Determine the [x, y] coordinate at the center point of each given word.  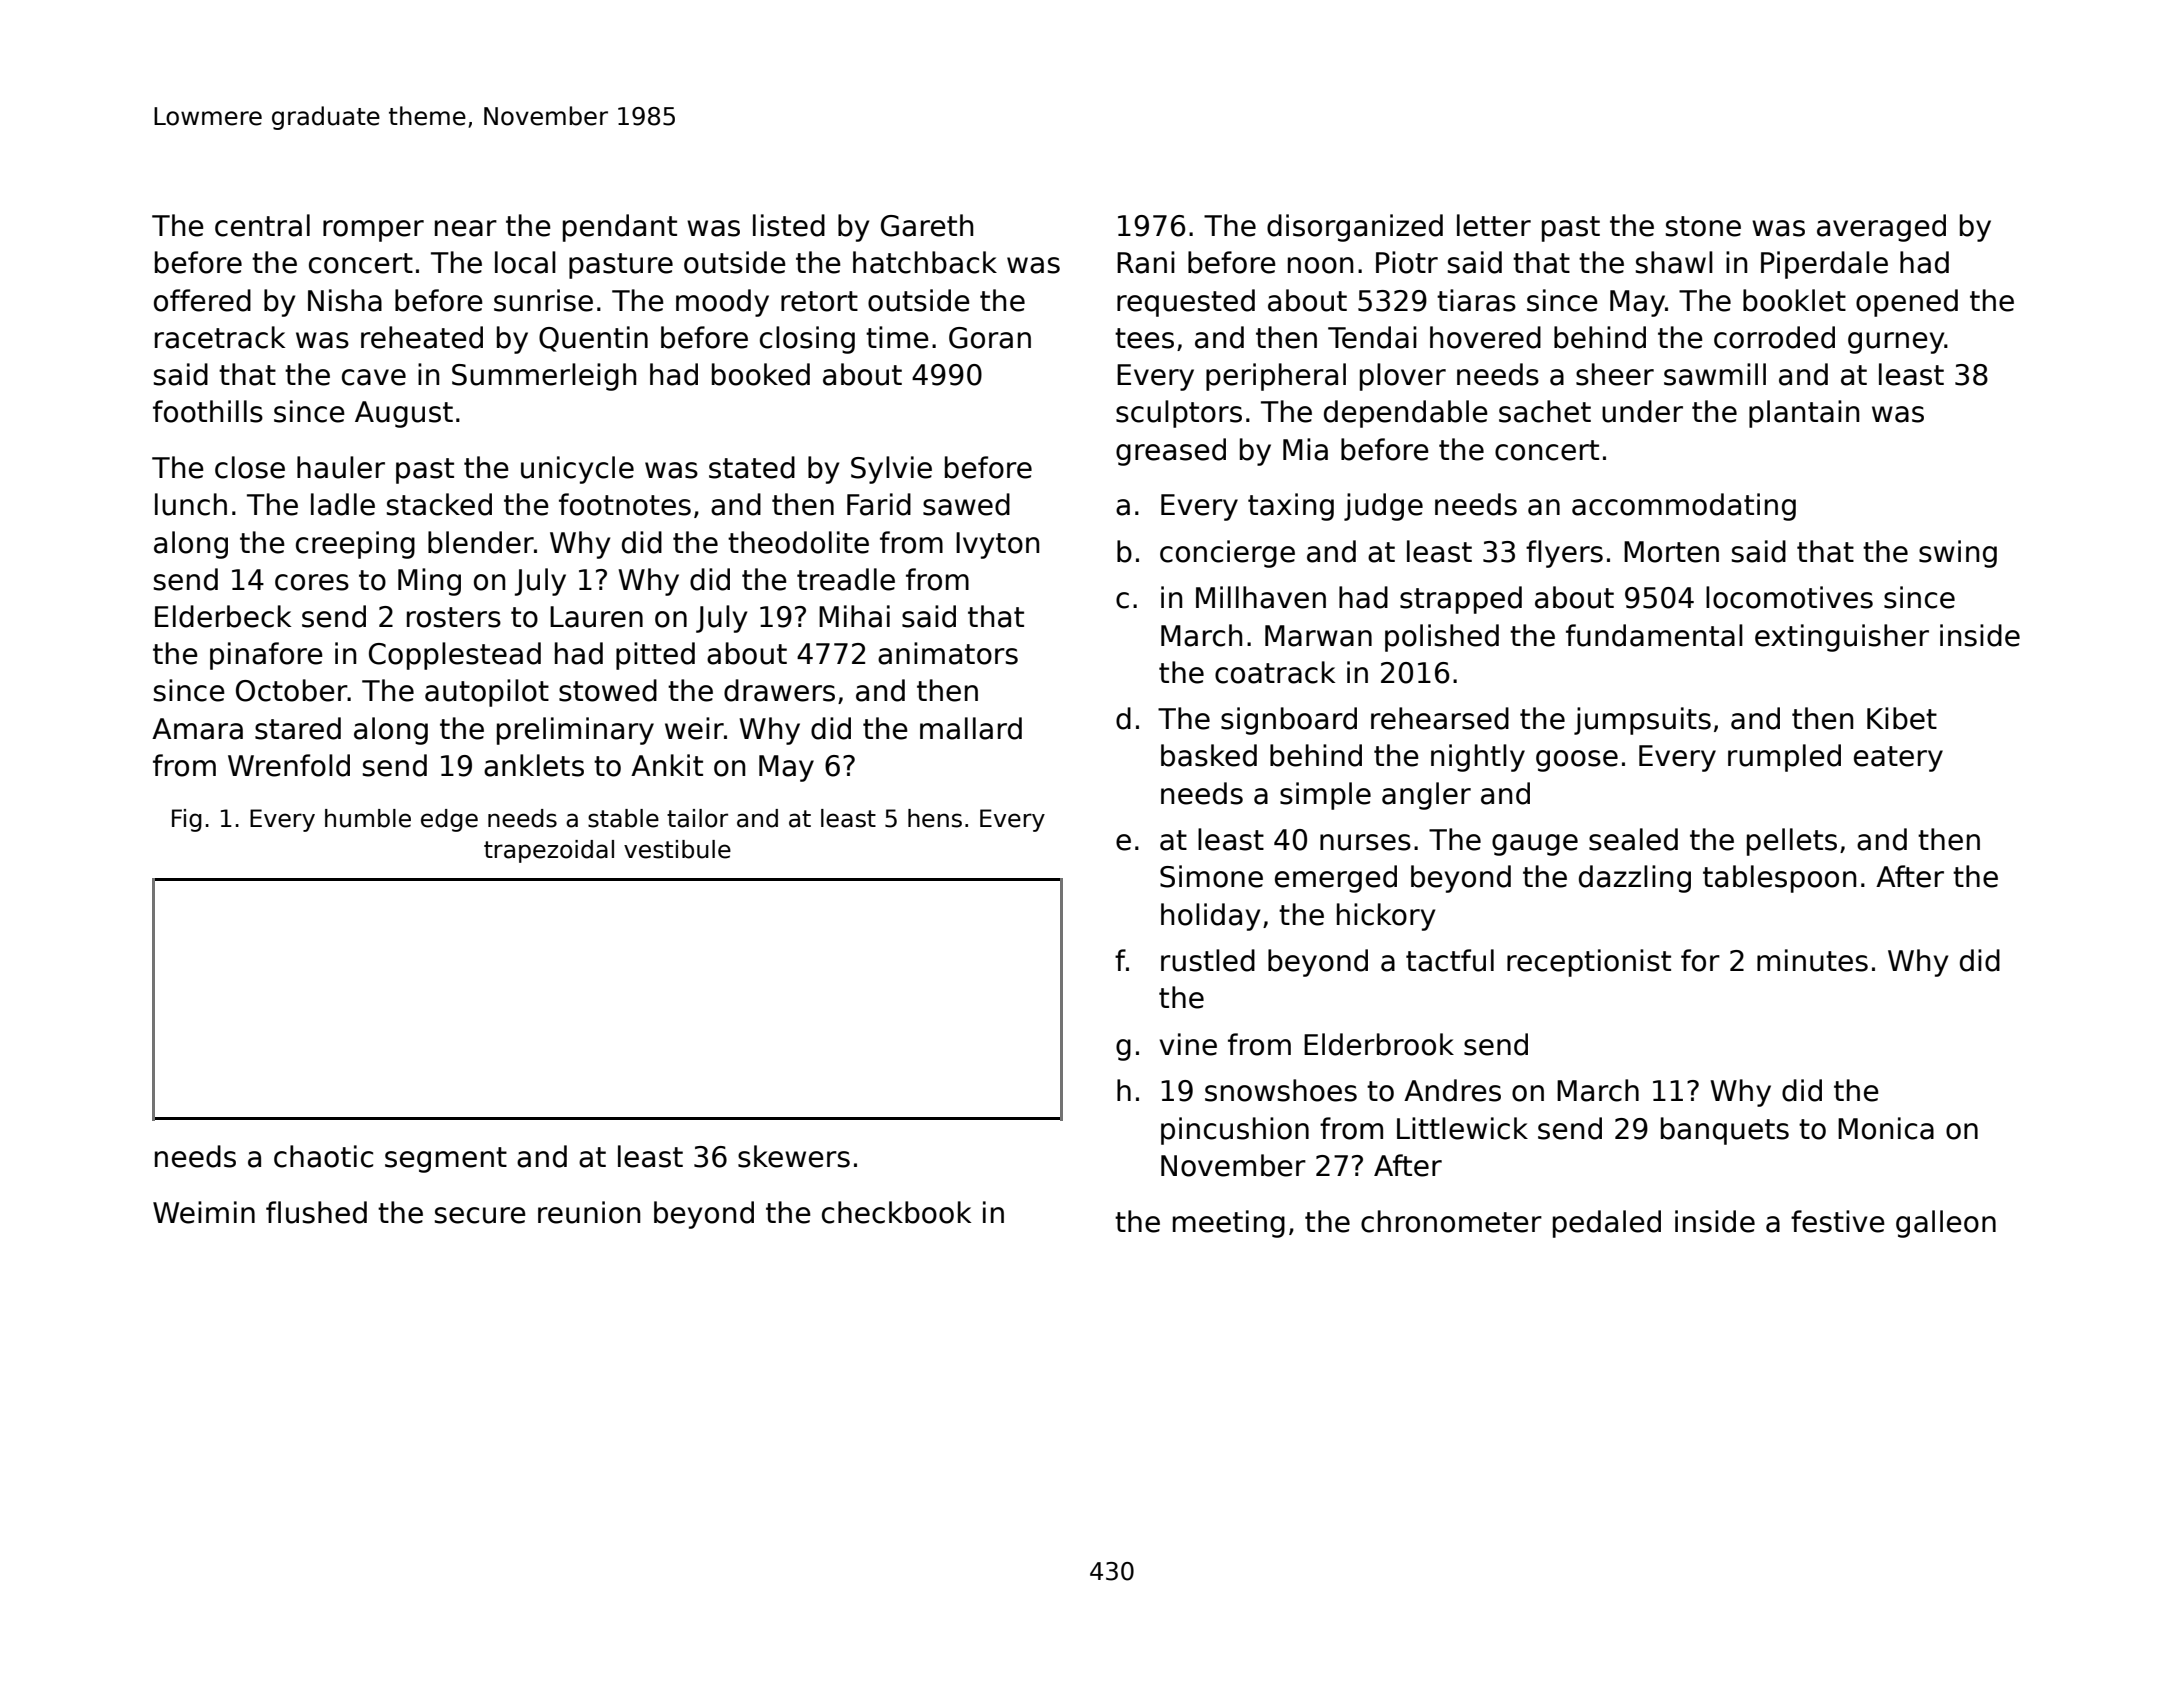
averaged [1881, 228]
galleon [1946, 1224]
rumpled [1784, 758]
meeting [1229, 1224]
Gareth [927, 225]
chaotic [323, 1156]
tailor [697, 818]
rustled [1208, 960]
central [262, 225]
